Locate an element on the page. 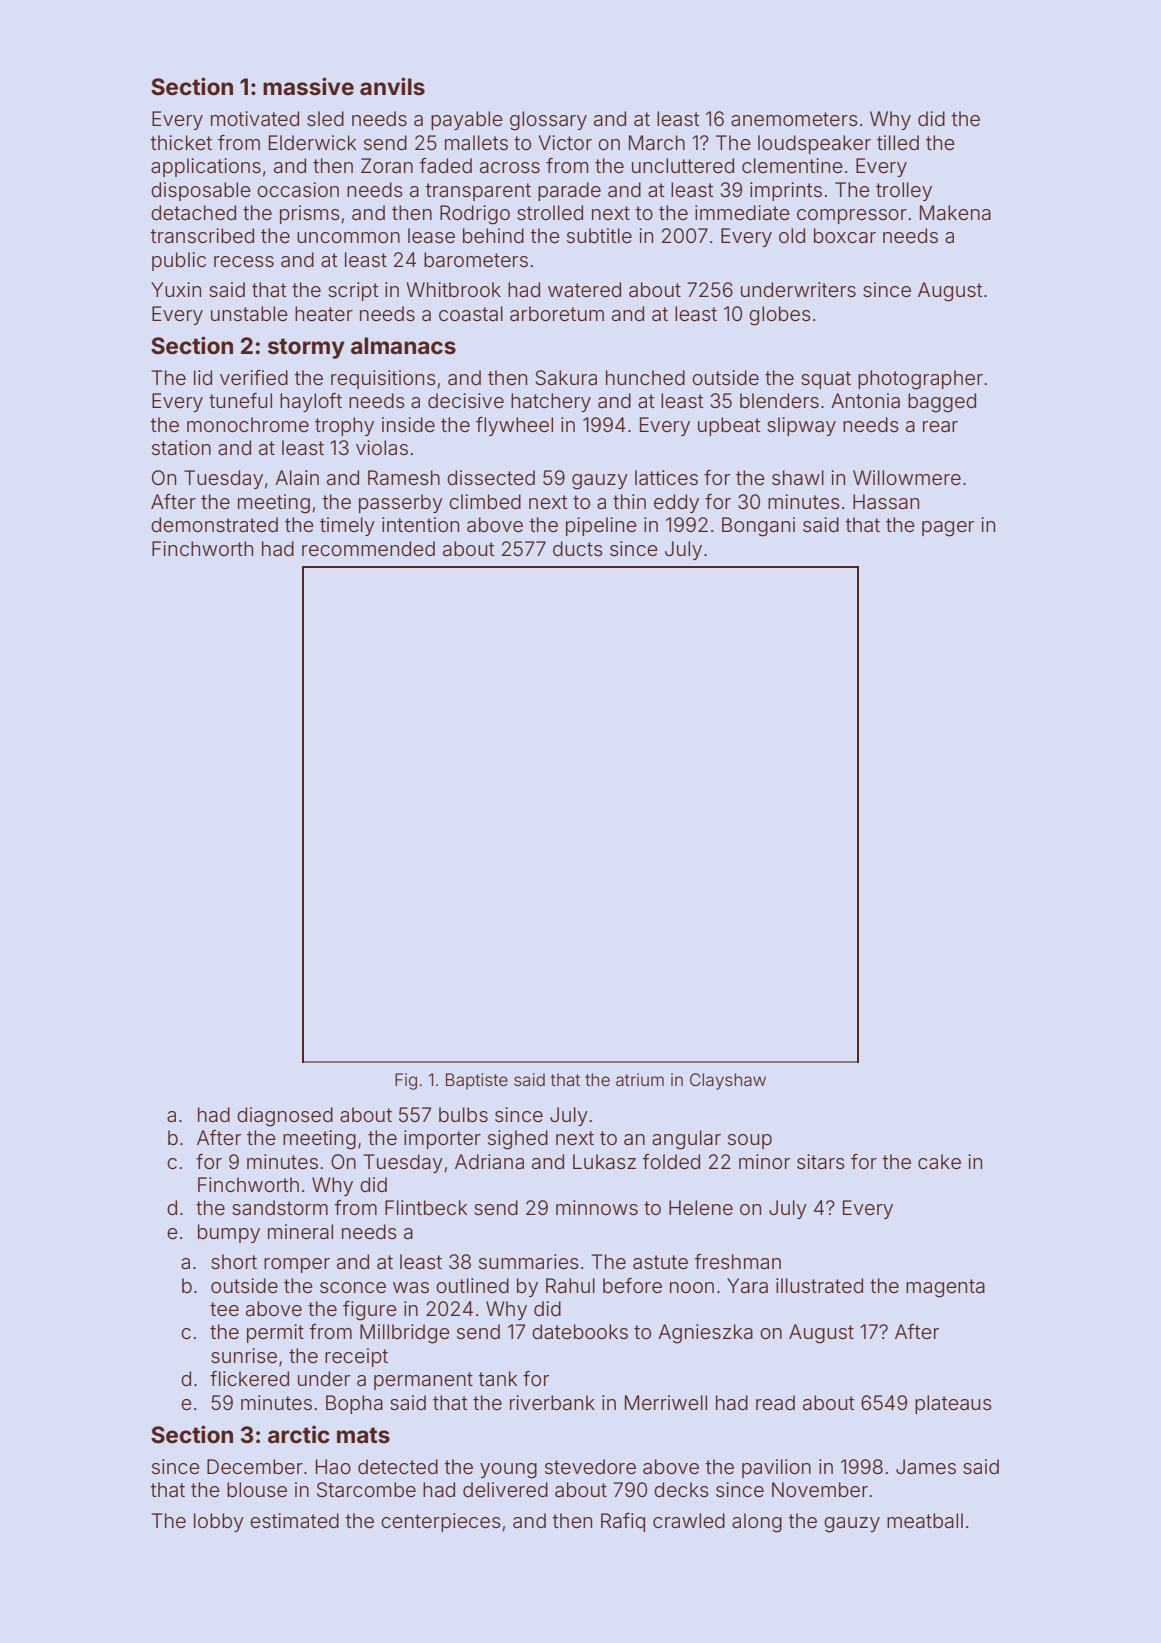  diagnosed is located at coordinates (285, 1117).
